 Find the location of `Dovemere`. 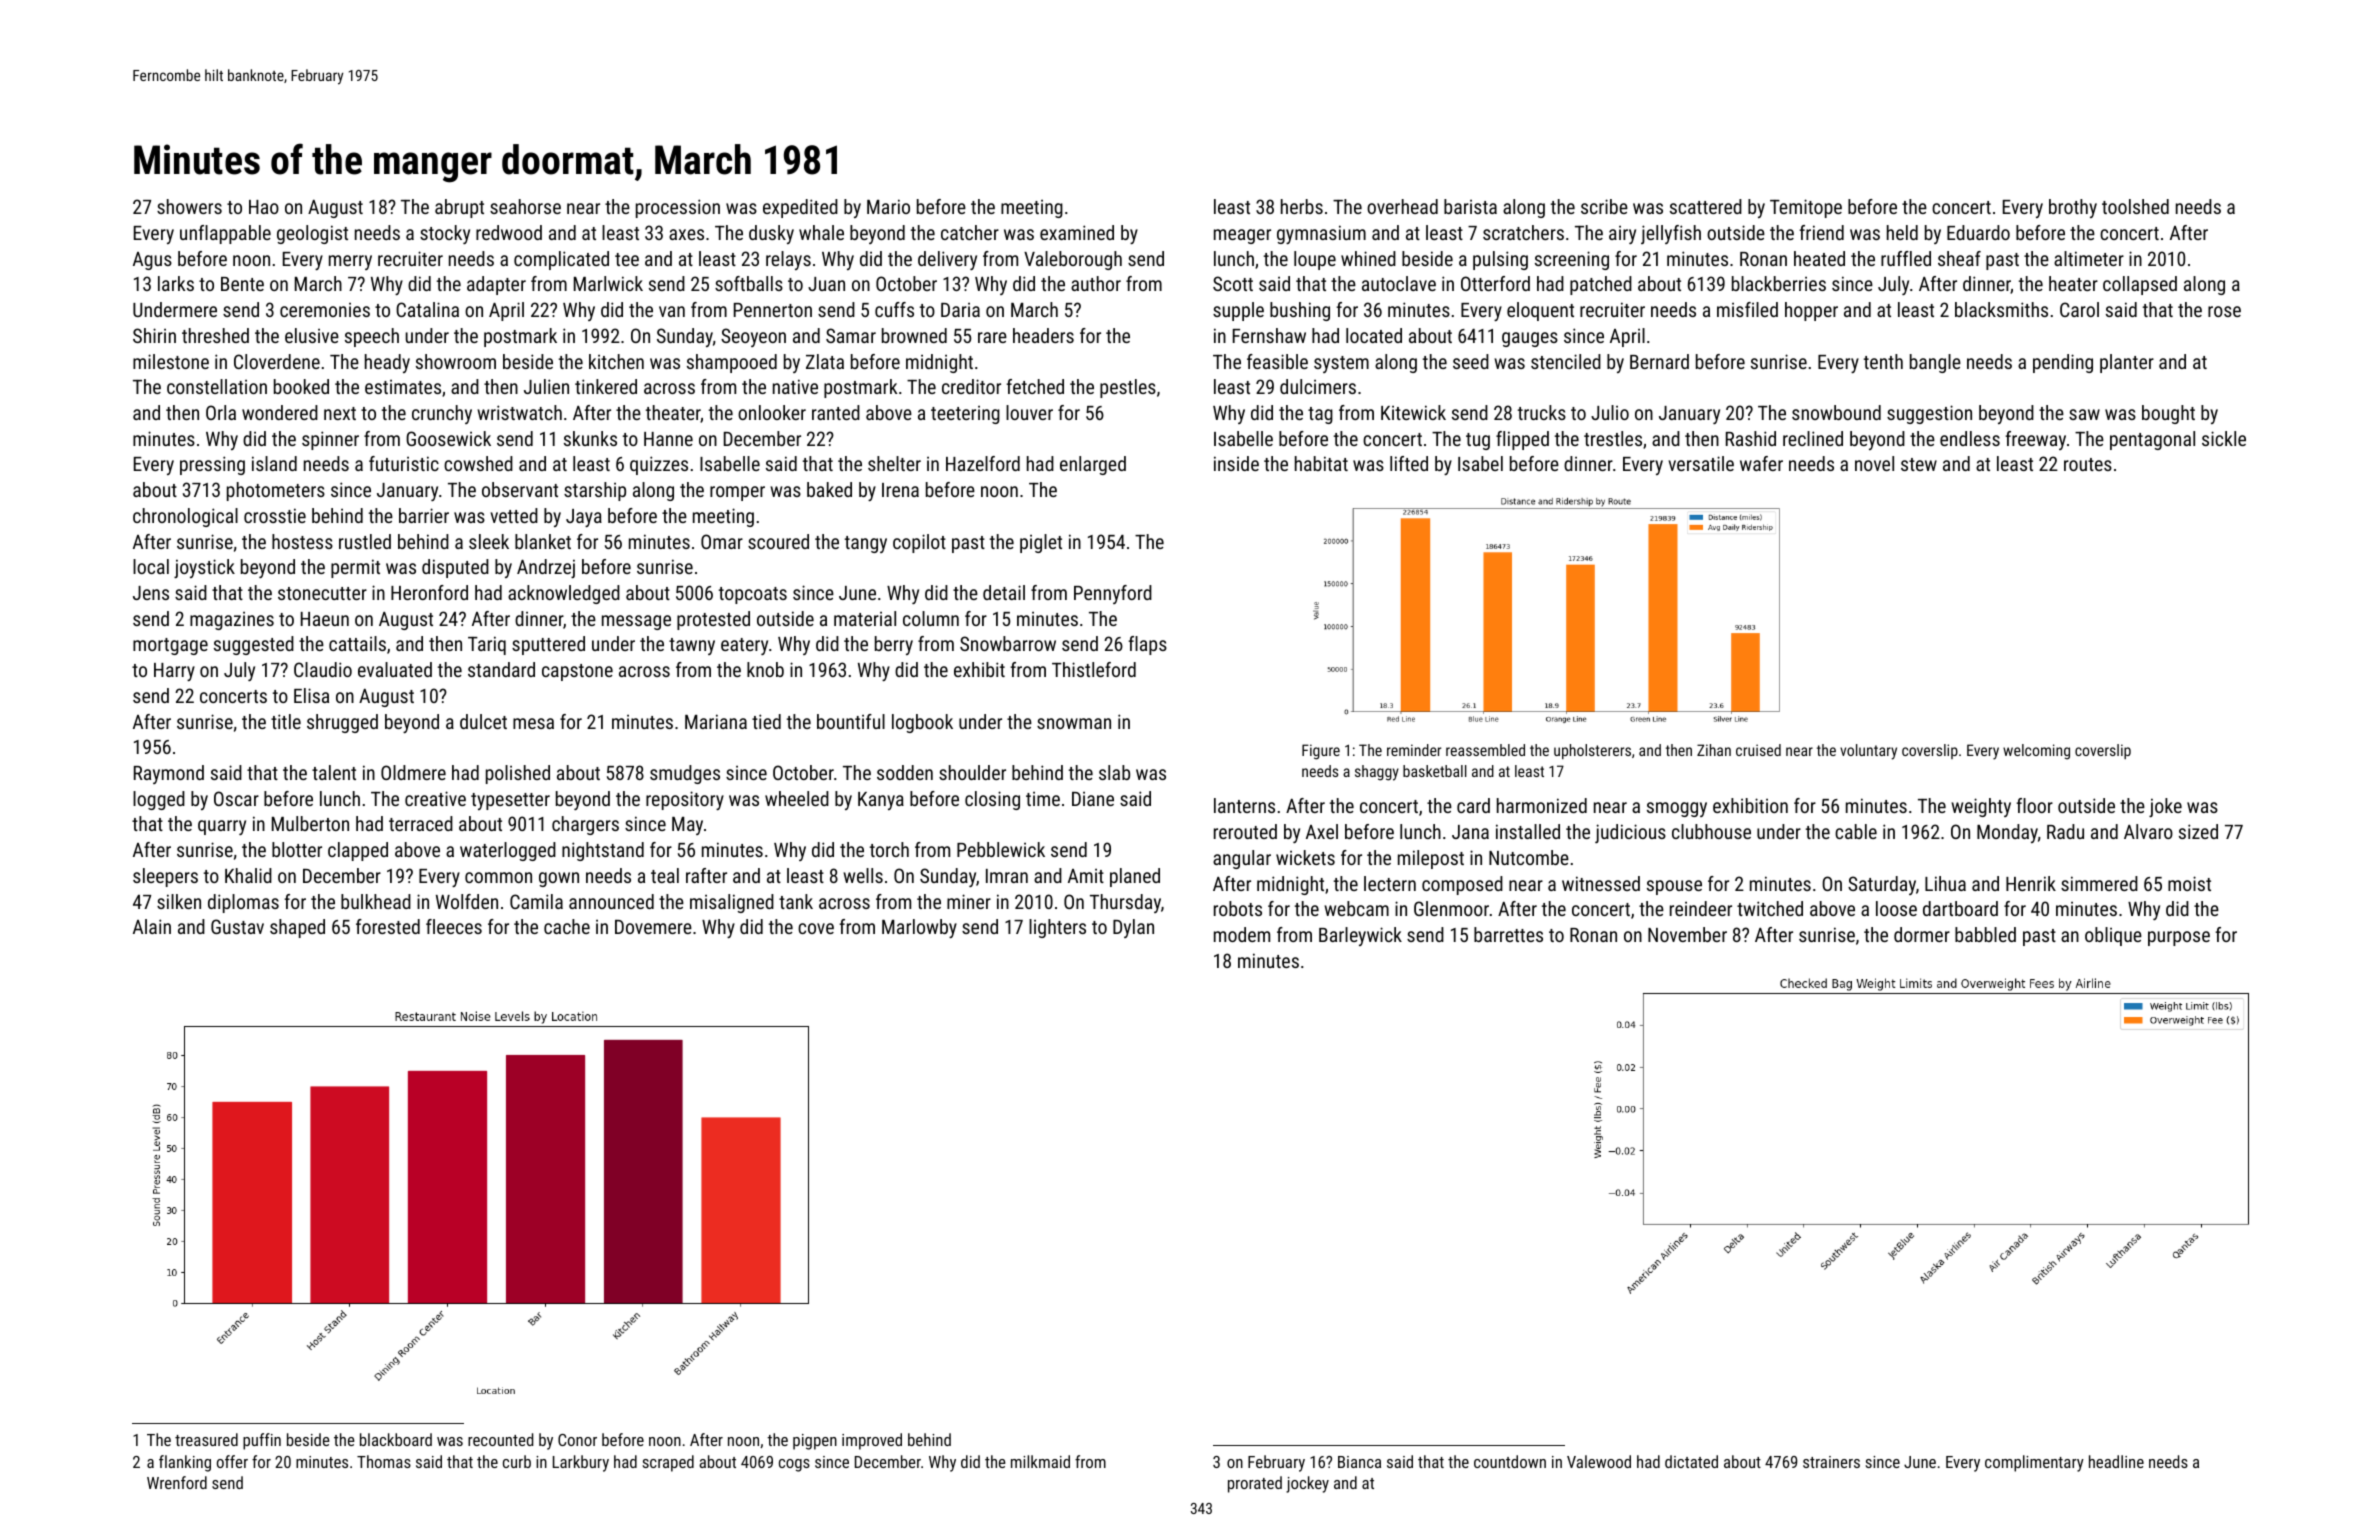

Dovemere is located at coordinates (653, 927).
